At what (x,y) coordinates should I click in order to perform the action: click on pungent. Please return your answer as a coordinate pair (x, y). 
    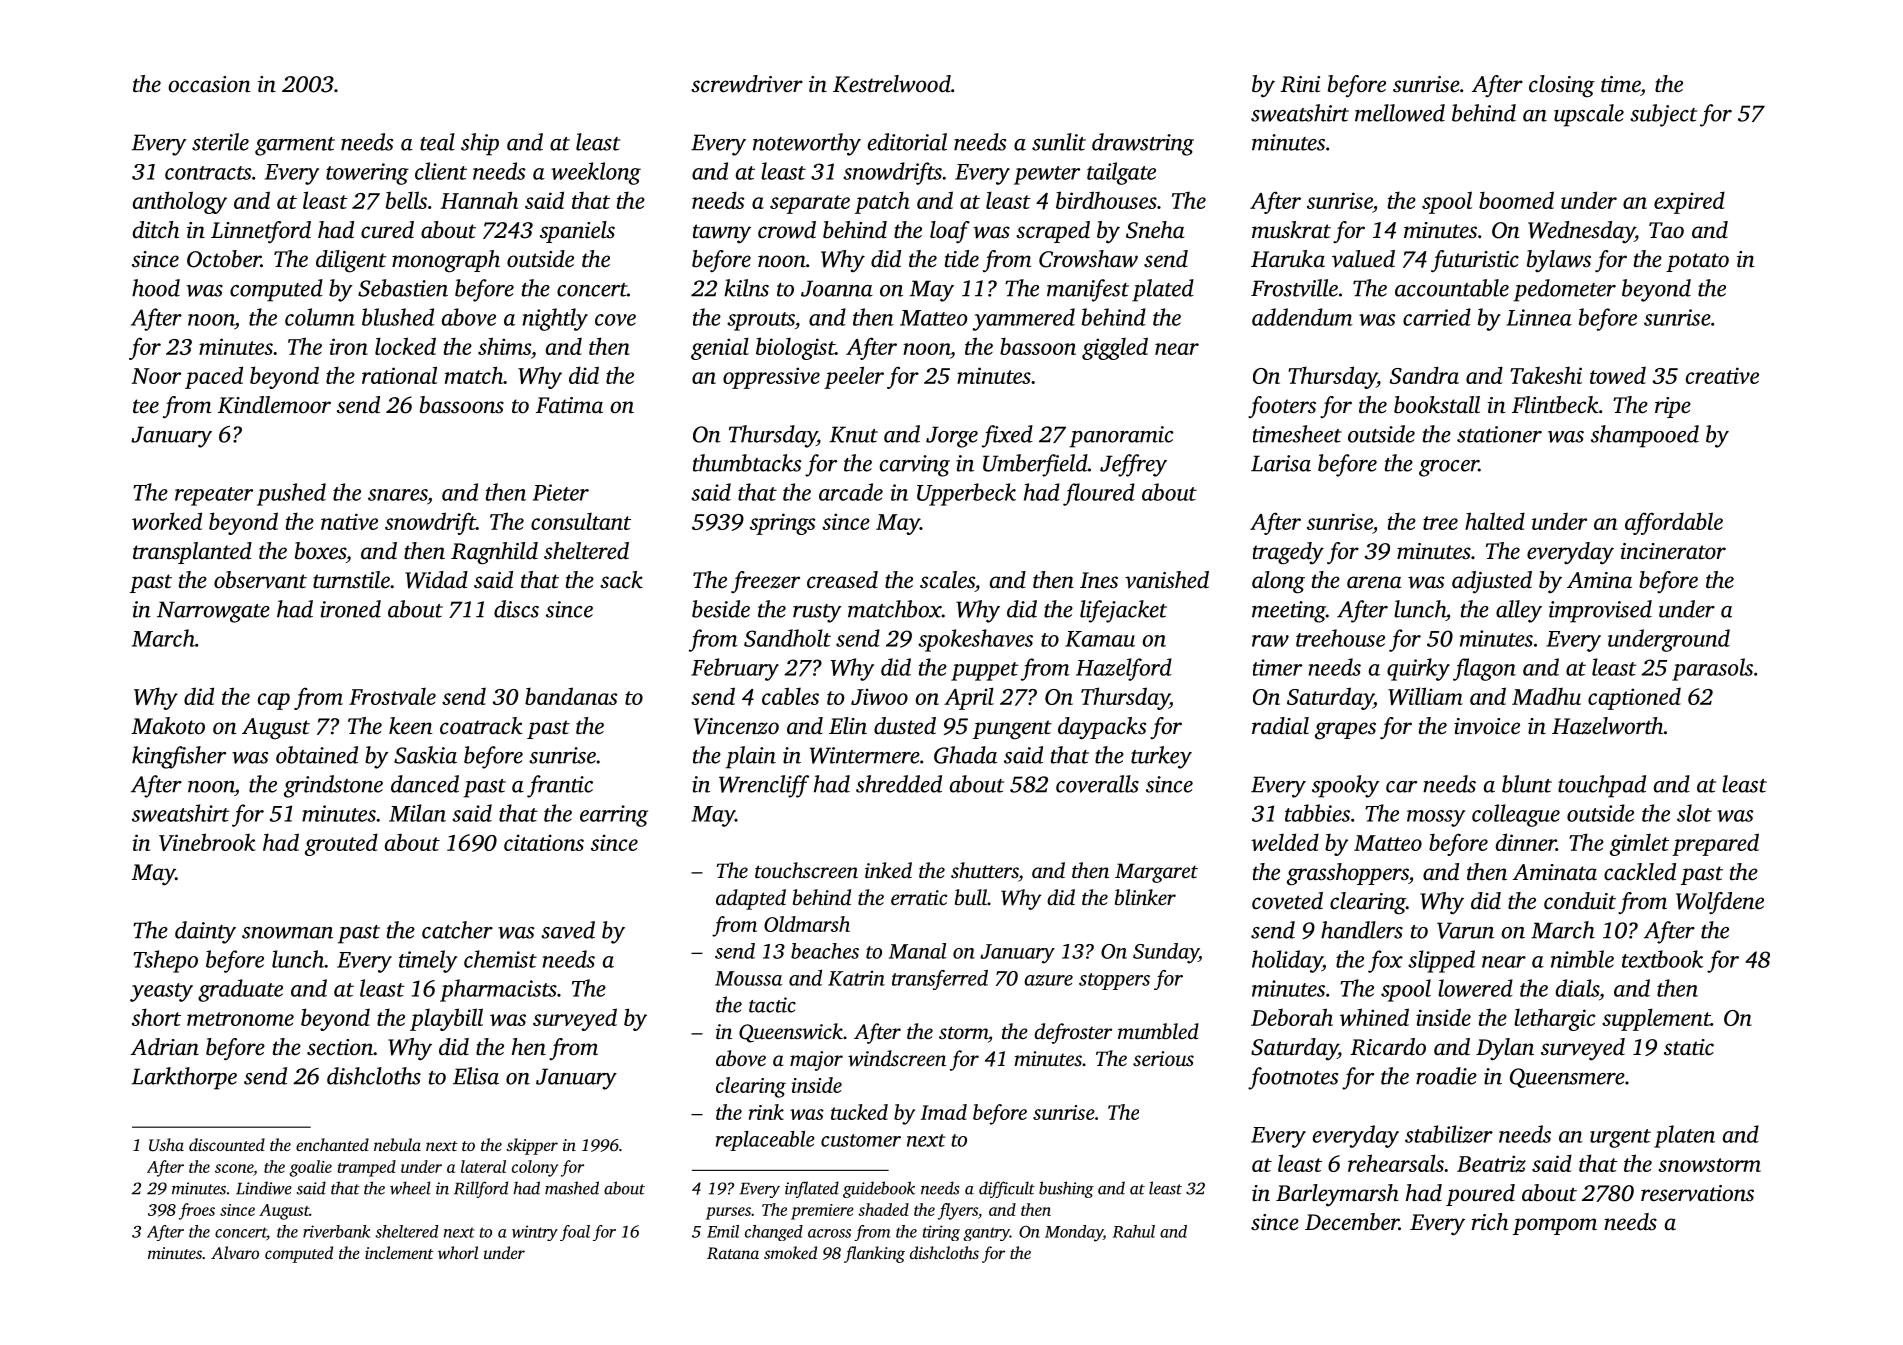
    Looking at the image, I should click on (1012, 730).
